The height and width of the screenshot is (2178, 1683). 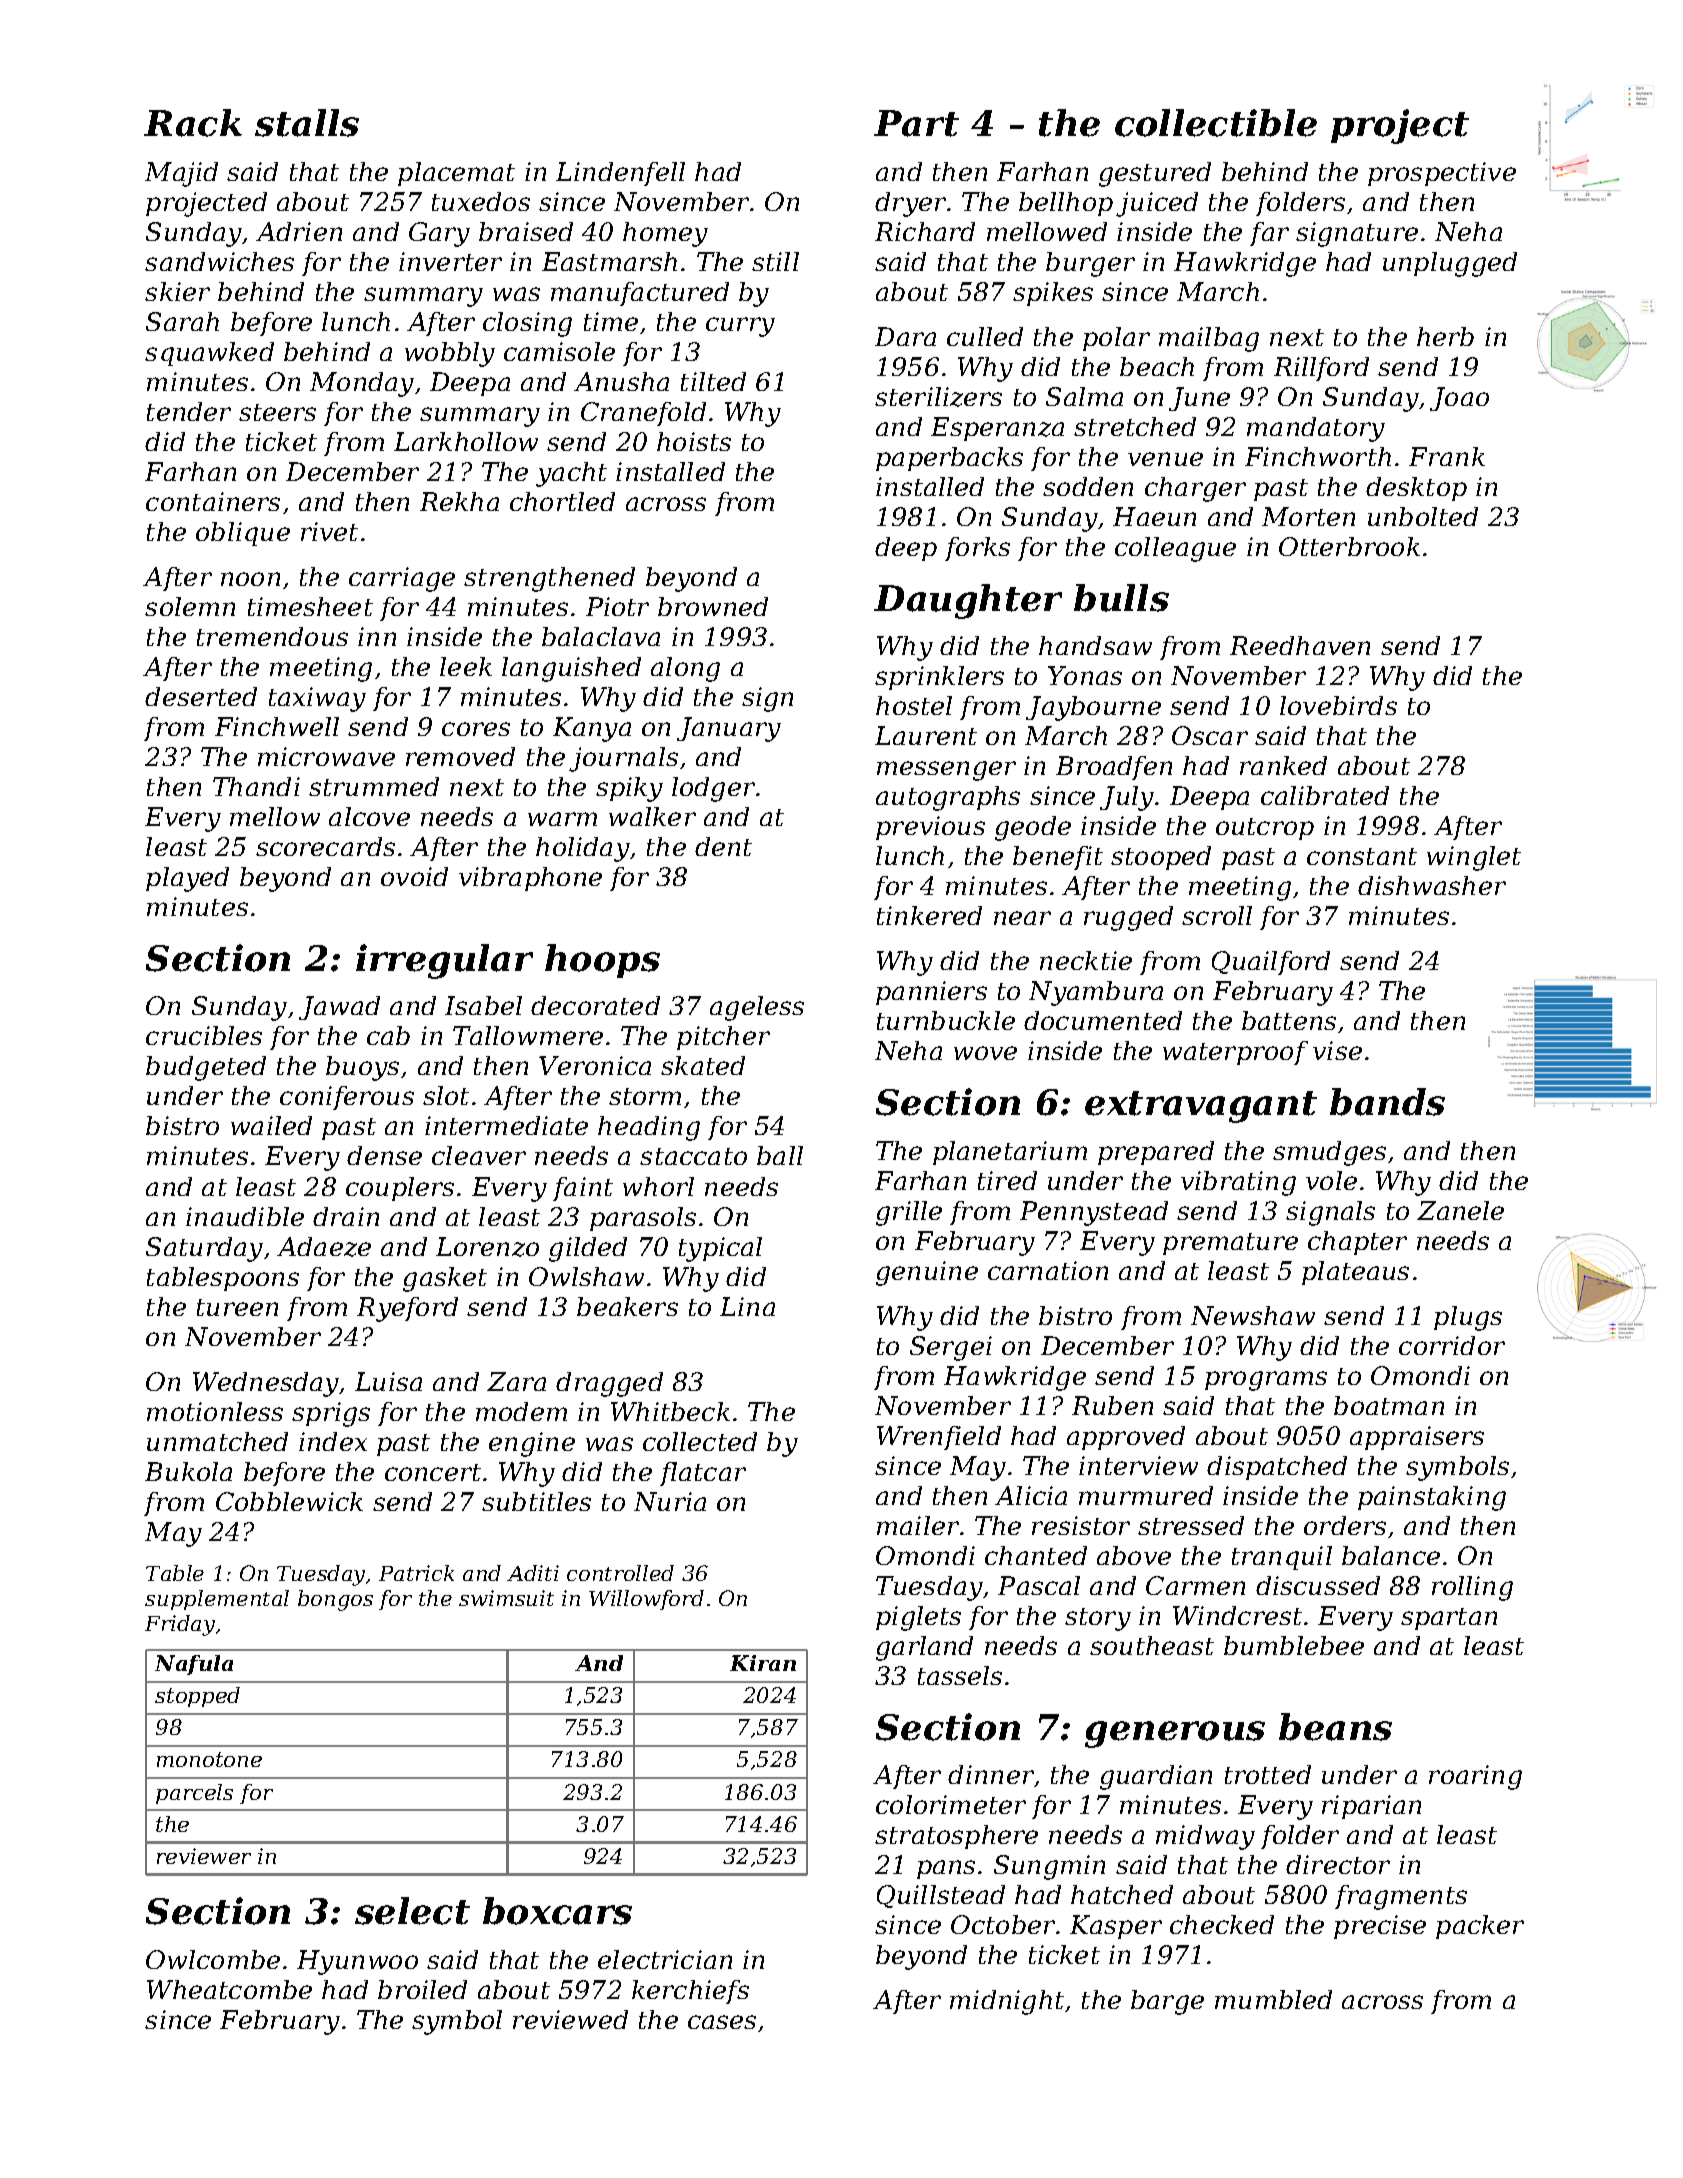 I want to click on Zanele, so click(x=1460, y=1210).
